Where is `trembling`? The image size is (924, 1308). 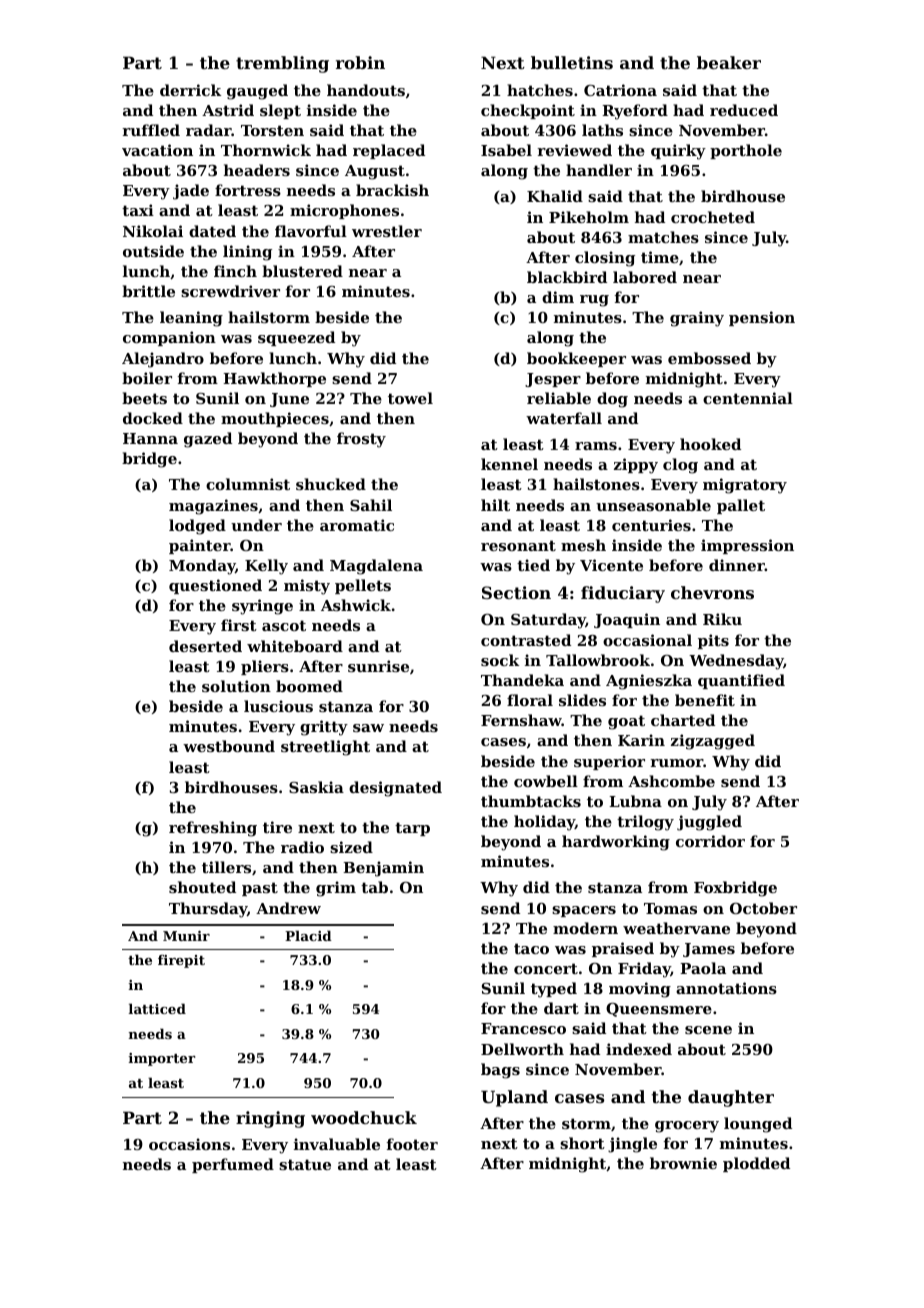
trembling is located at coordinates (282, 64).
